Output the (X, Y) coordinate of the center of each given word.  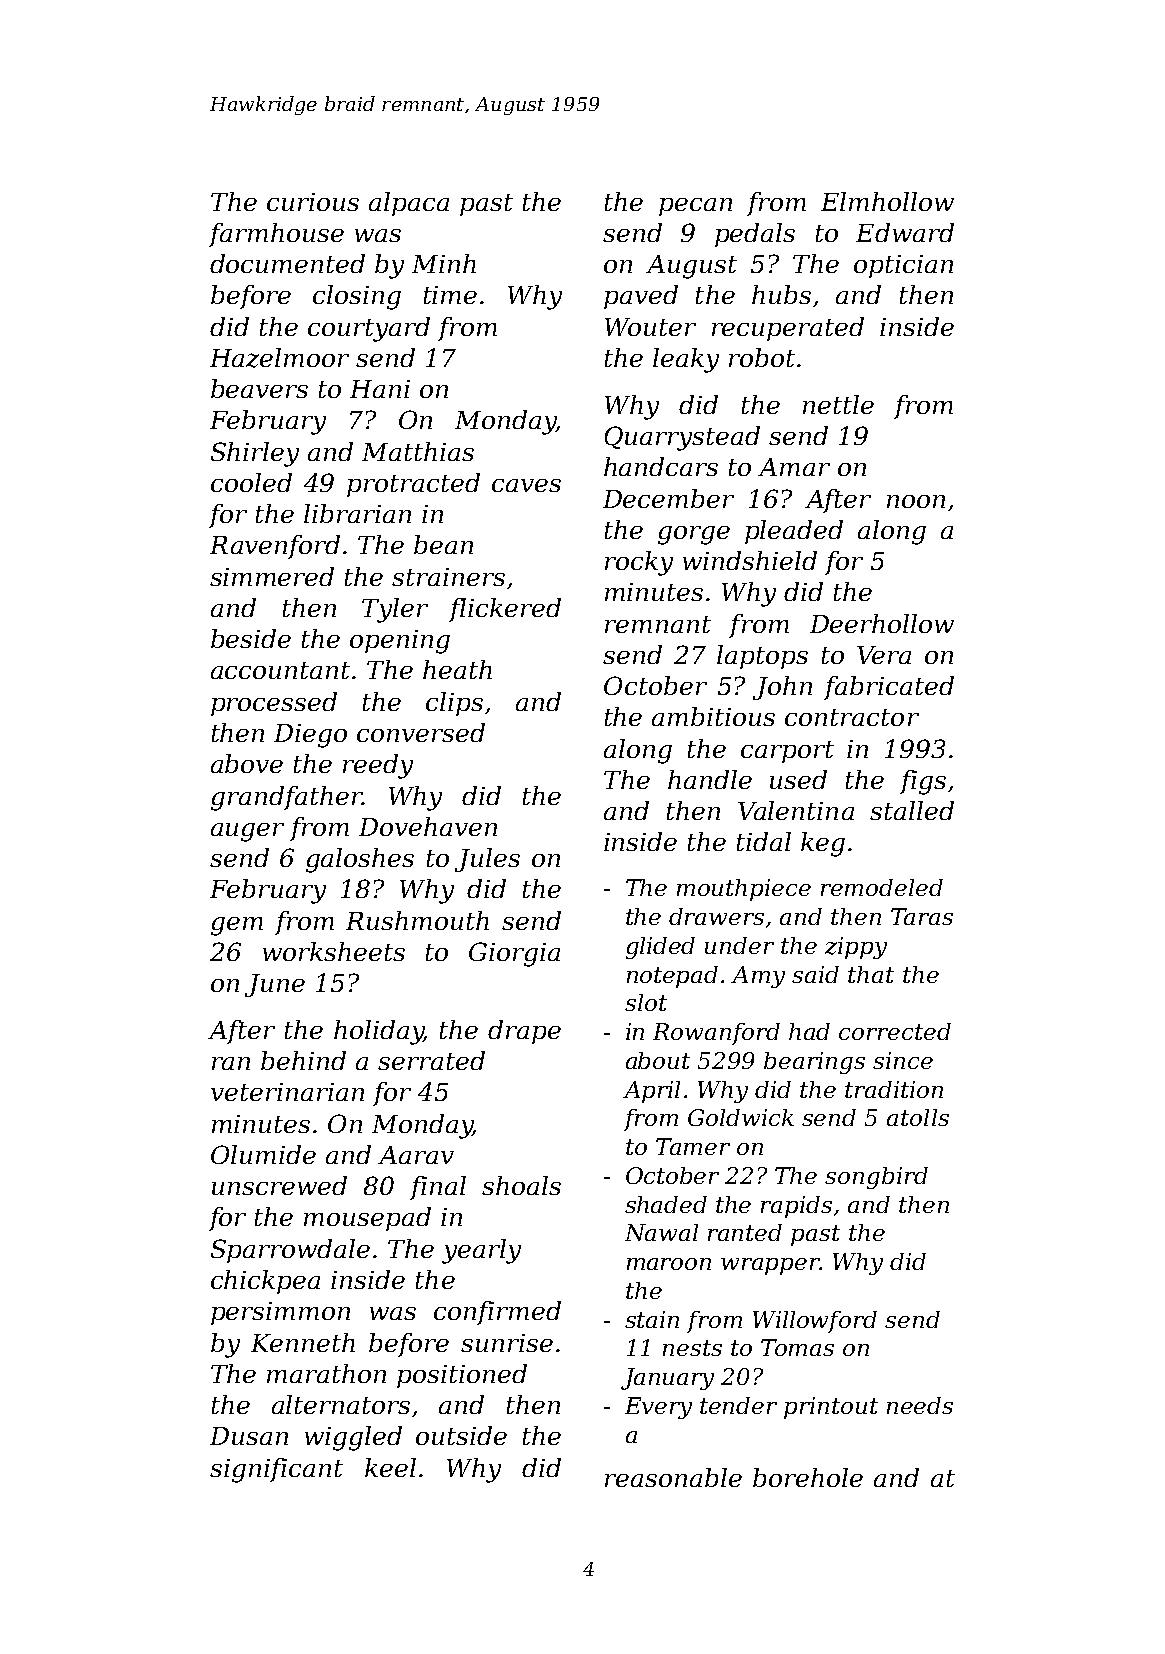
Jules (487, 860)
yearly (481, 1251)
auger (247, 832)
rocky (639, 563)
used (798, 779)
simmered (272, 576)
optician (903, 266)
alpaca (409, 204)
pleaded (794, 532)
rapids (796, 1207)
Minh (444, 263)
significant (276, 1470)
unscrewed (279, 1185)
